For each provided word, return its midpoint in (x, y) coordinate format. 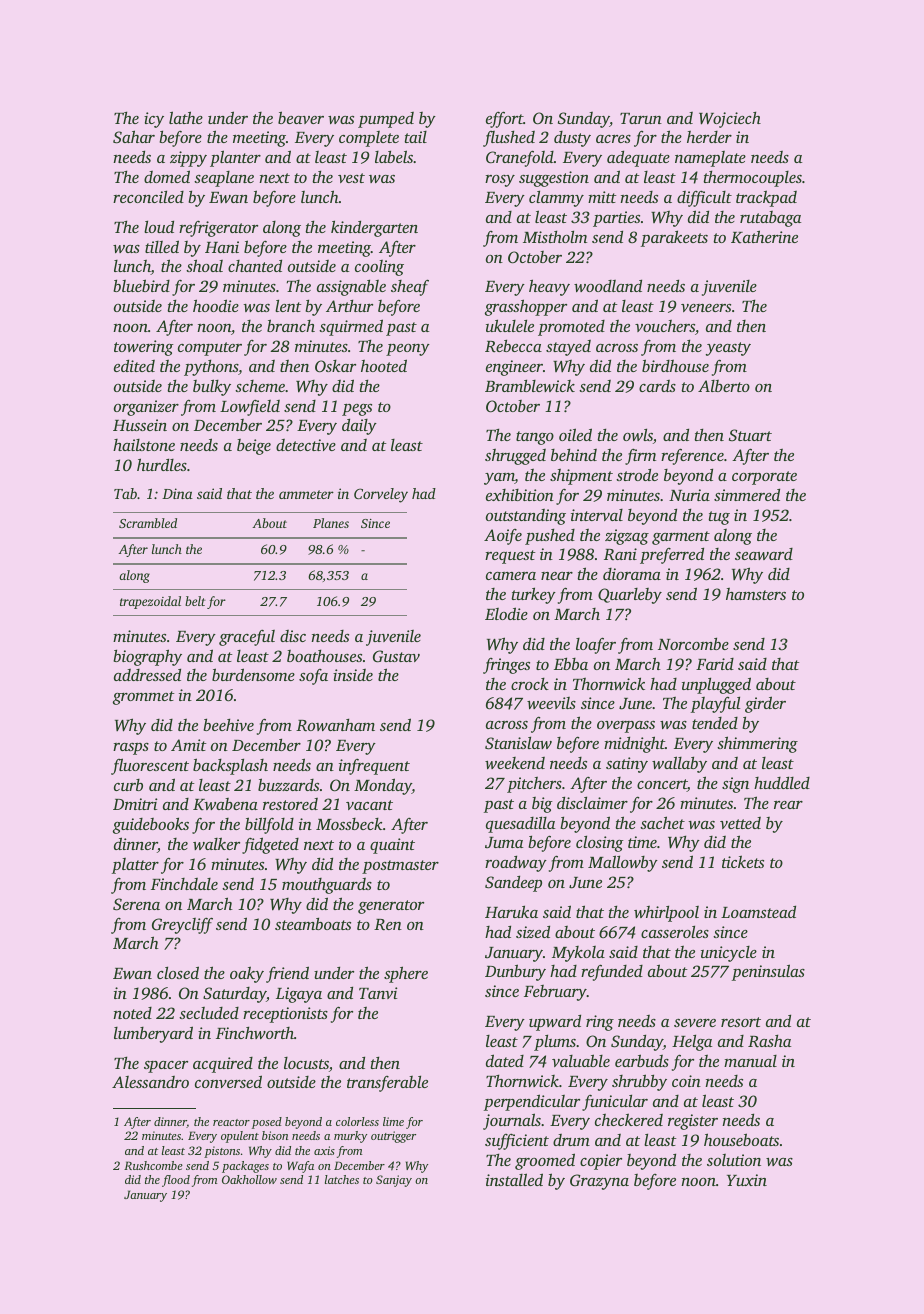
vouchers (665, 326)
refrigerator (218, 229)
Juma (504, 842)
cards (657, 386)
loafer (596, 645)
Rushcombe (153, 1165)
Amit (189, 745)
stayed (568, 348)
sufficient (517, 1142)
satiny (627, 765)
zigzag (627, 537)
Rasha (769, 1041)
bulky (212, 387)
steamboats (313, 923)
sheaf (410, 287)
